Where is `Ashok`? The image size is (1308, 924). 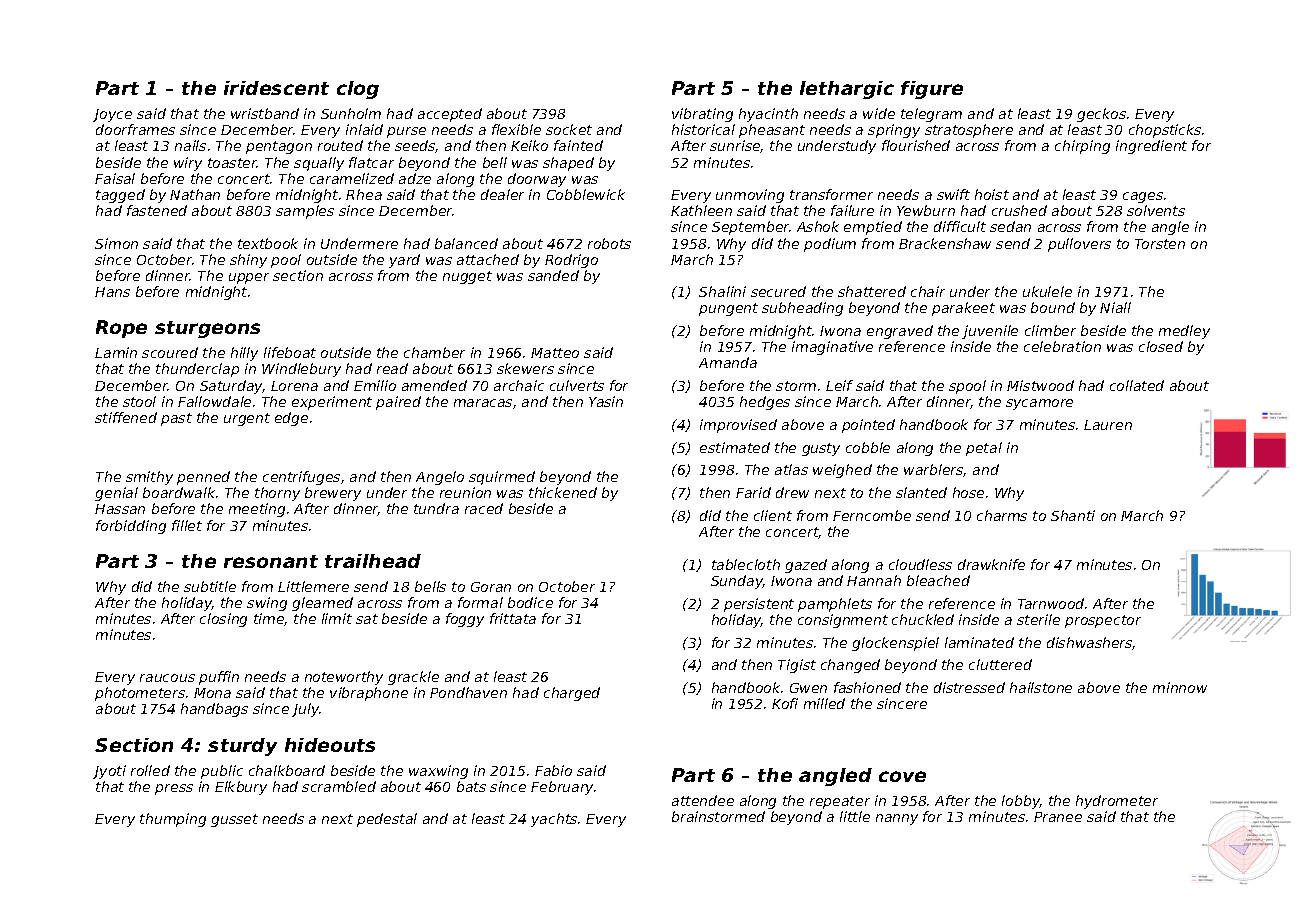 Ashok is located at coordinates (818, 226).
